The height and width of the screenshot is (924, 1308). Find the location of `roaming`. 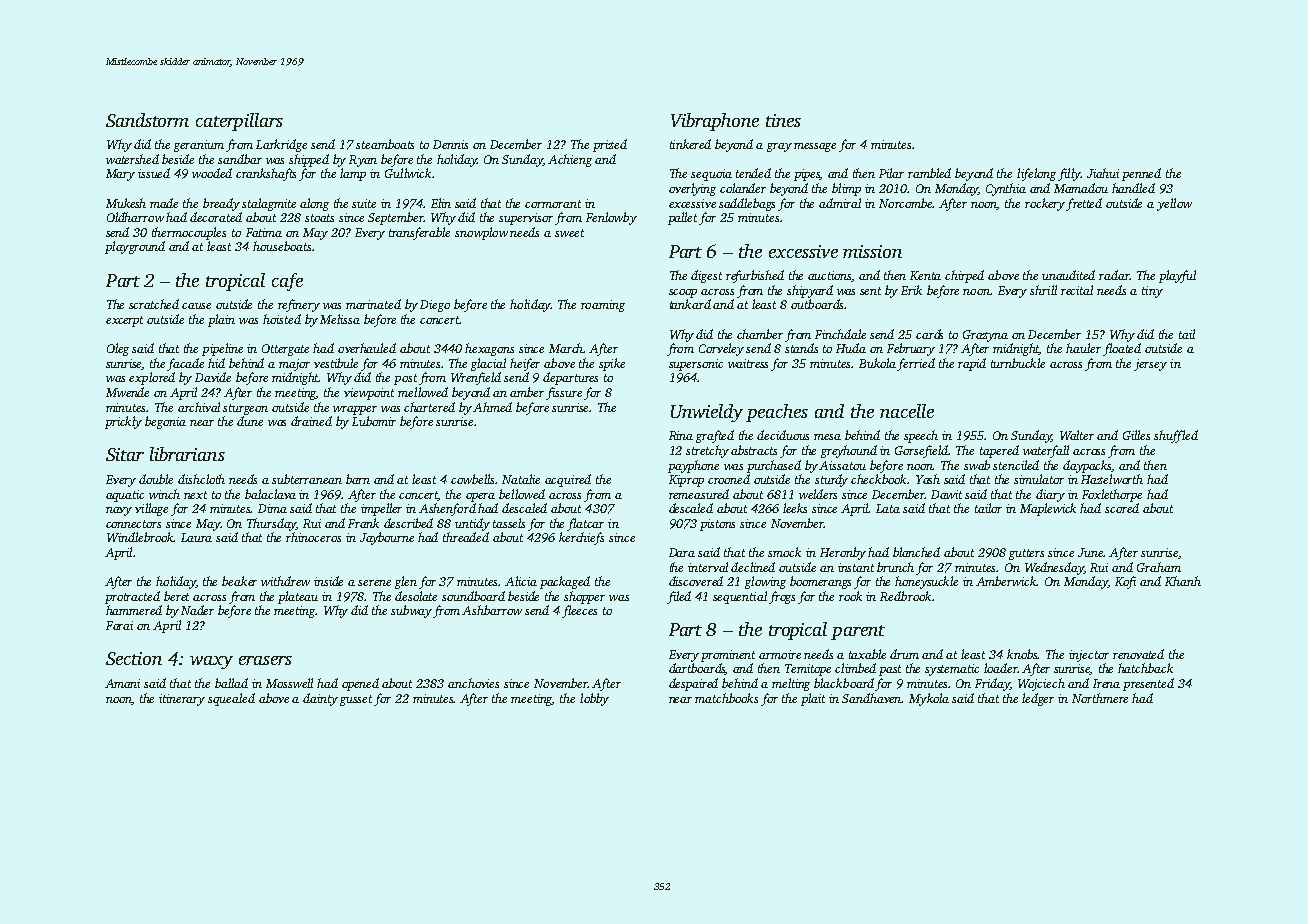

roaming is located at coordinates (603, 306).
